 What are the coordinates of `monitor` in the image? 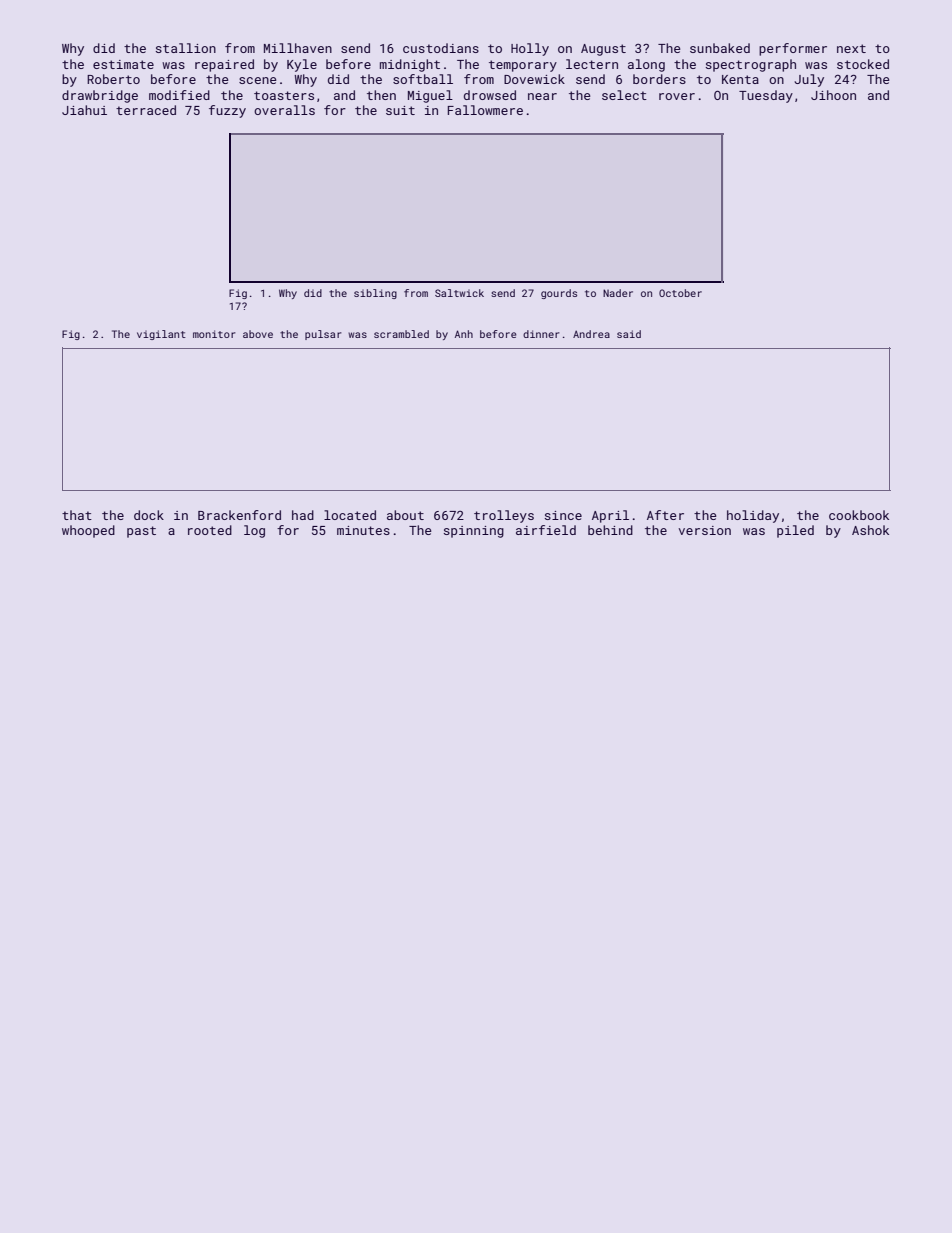 It's located at (214, 334).
